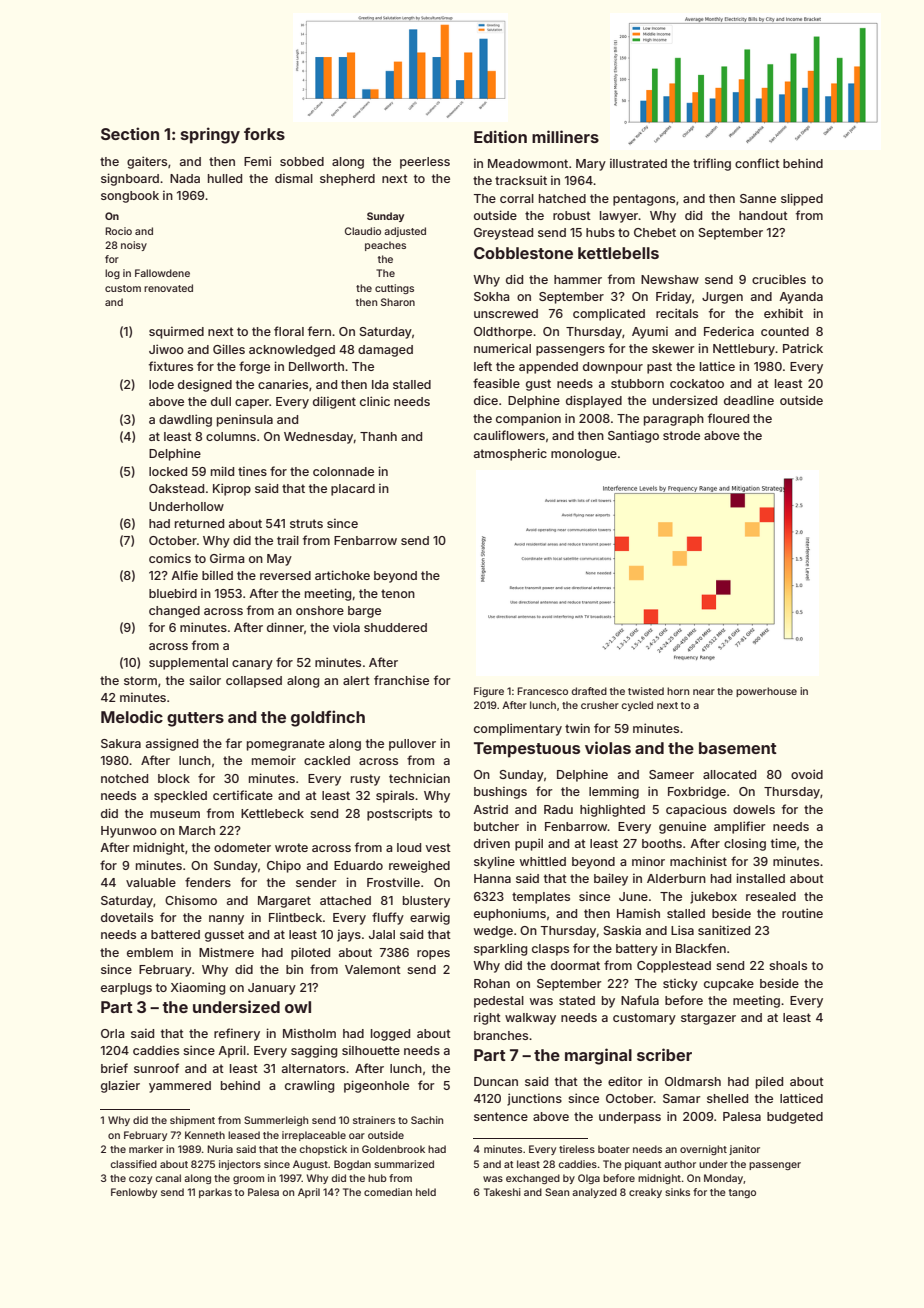 This screenshot has width=924, height=1308. I want to click on dinner, so click(285, 627).
